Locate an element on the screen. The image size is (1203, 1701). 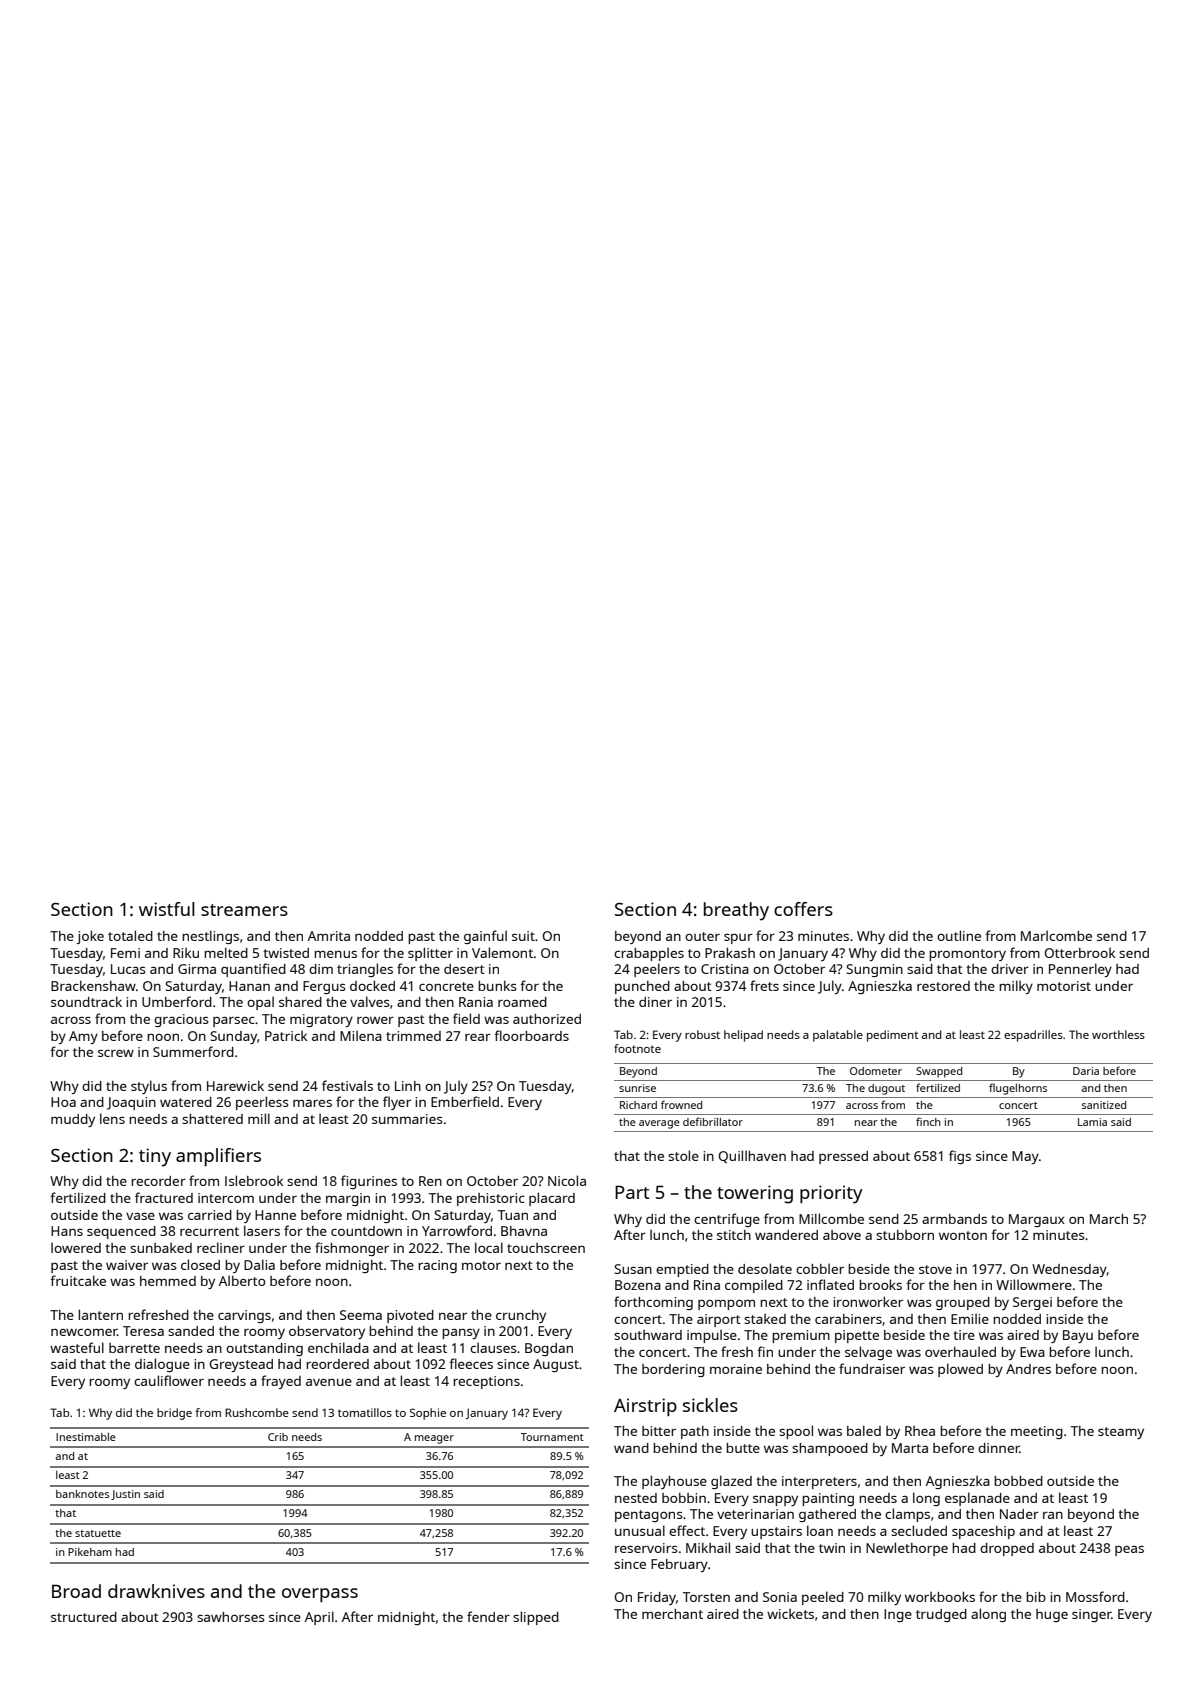
sawhorses is located at coordinates (231, 1617).
